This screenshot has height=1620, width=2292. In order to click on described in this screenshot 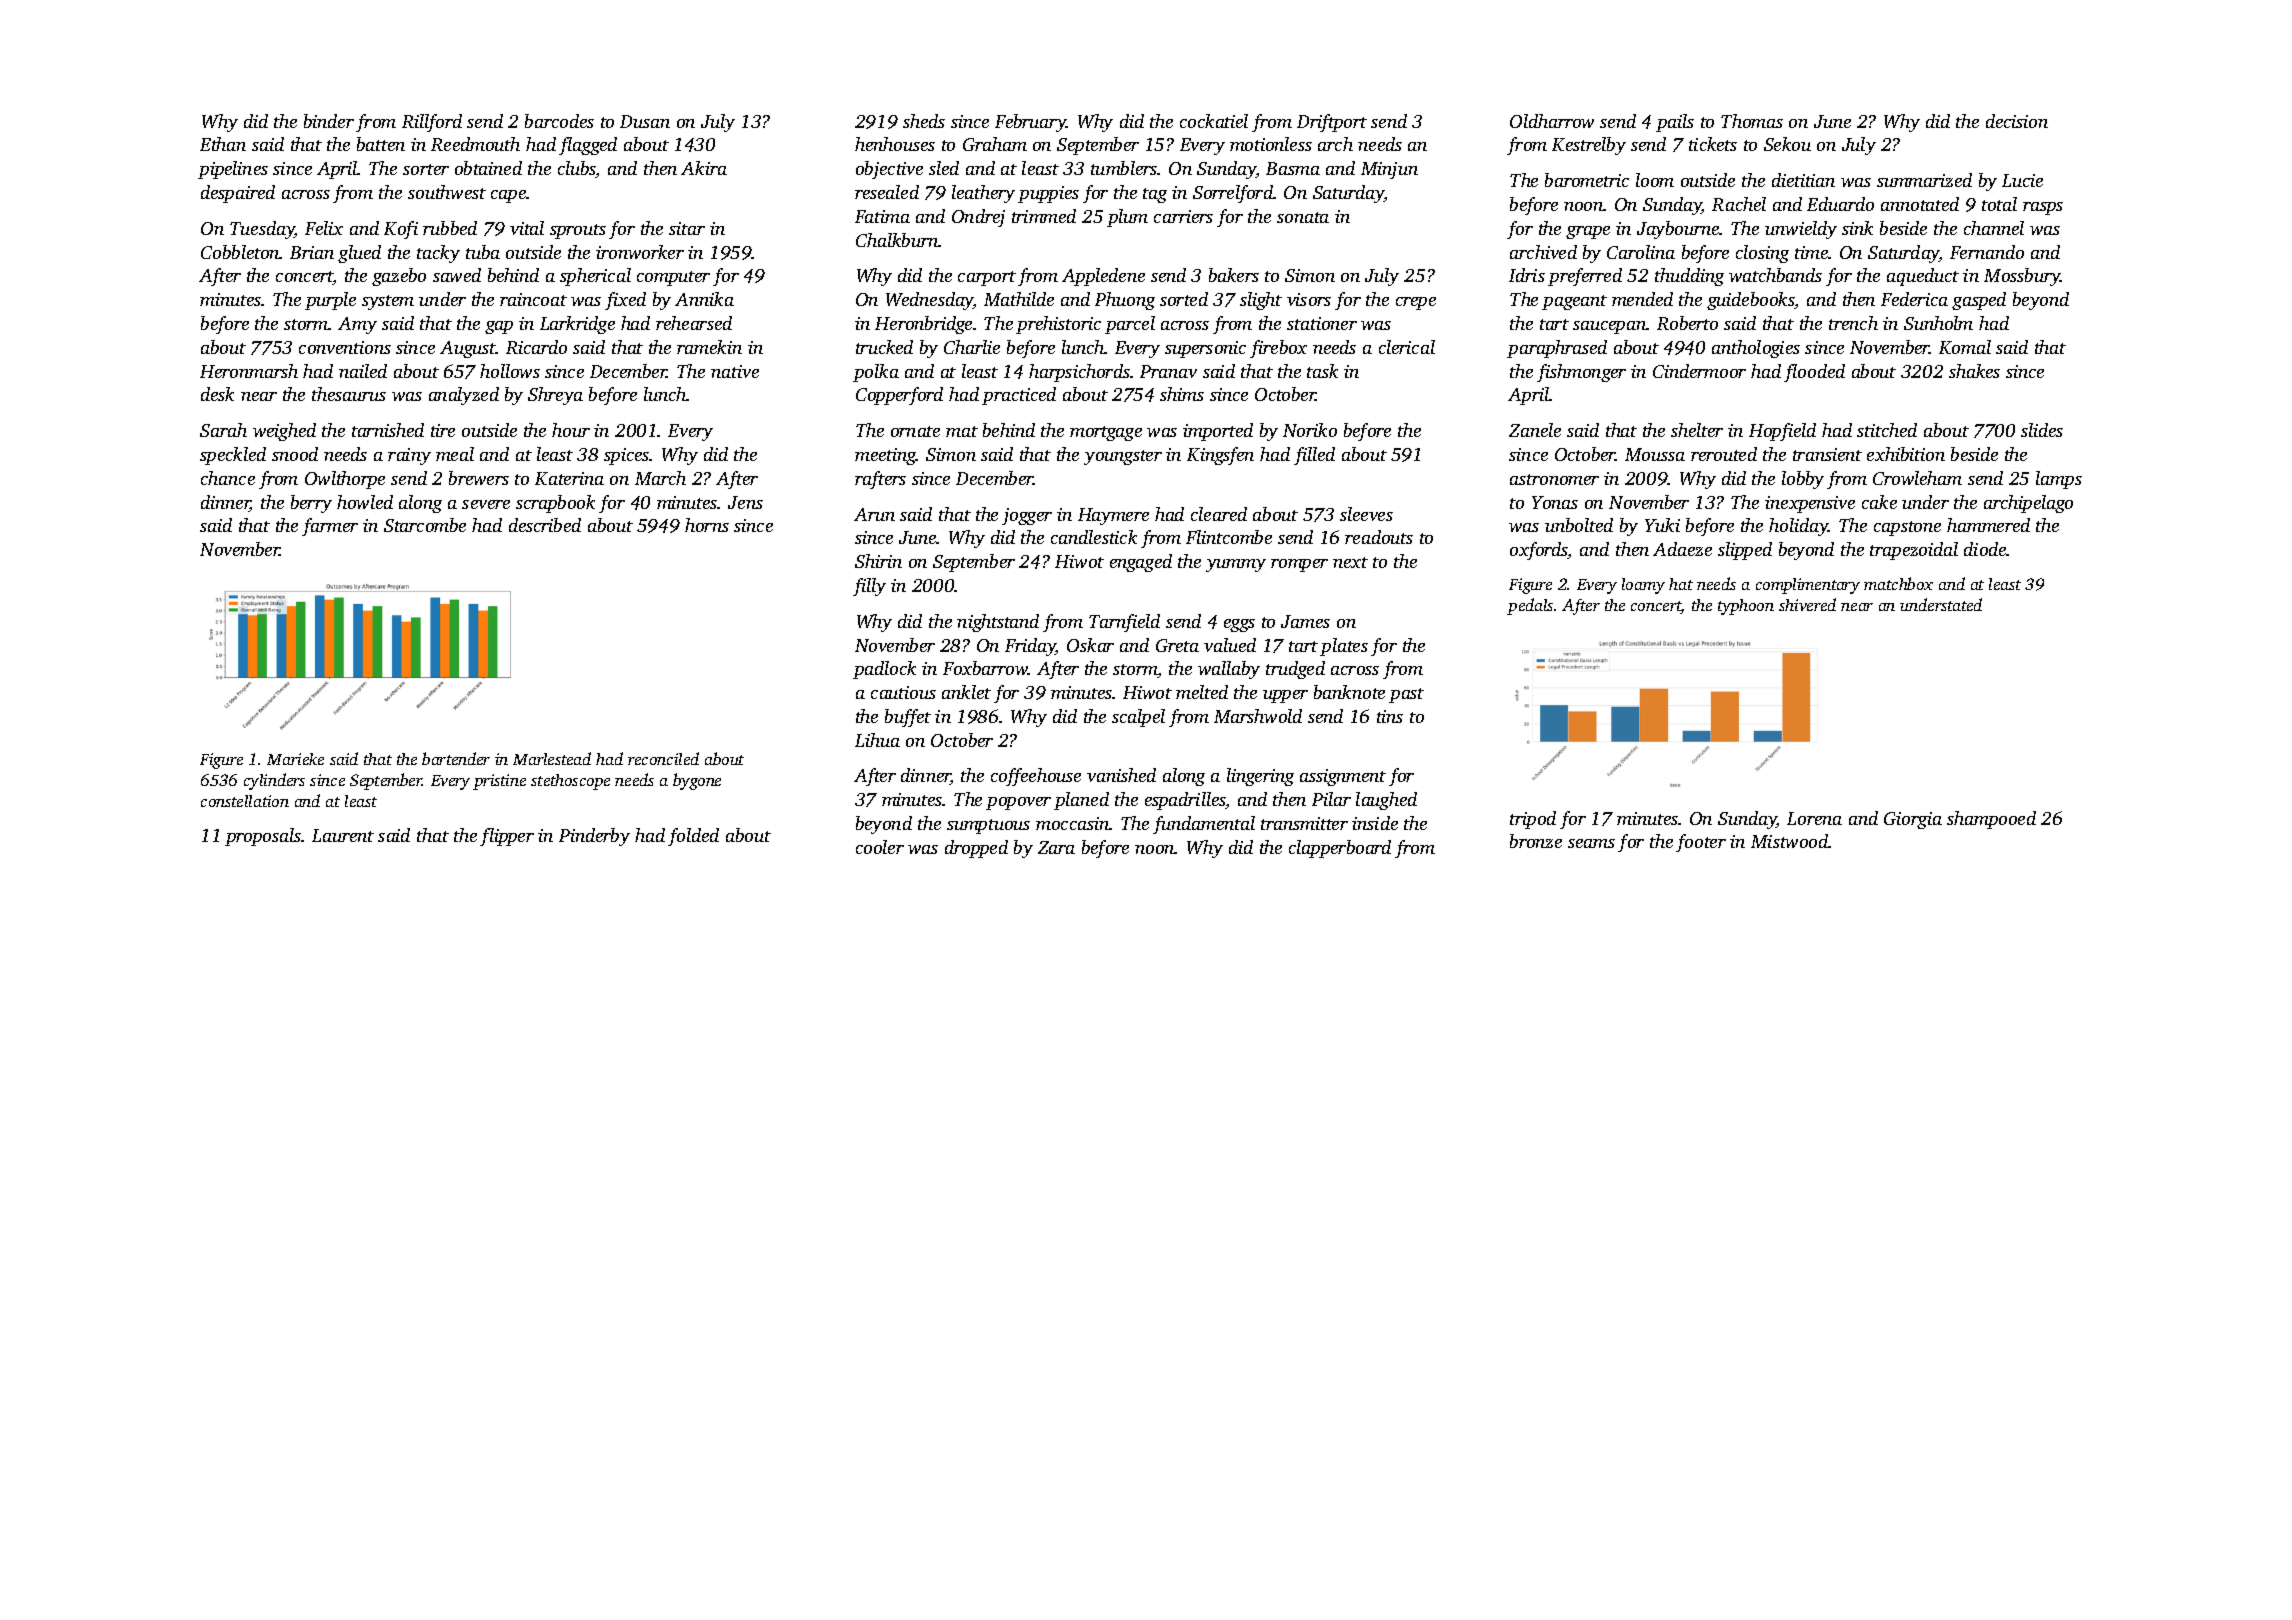, I will do `click(545, 525)`.
